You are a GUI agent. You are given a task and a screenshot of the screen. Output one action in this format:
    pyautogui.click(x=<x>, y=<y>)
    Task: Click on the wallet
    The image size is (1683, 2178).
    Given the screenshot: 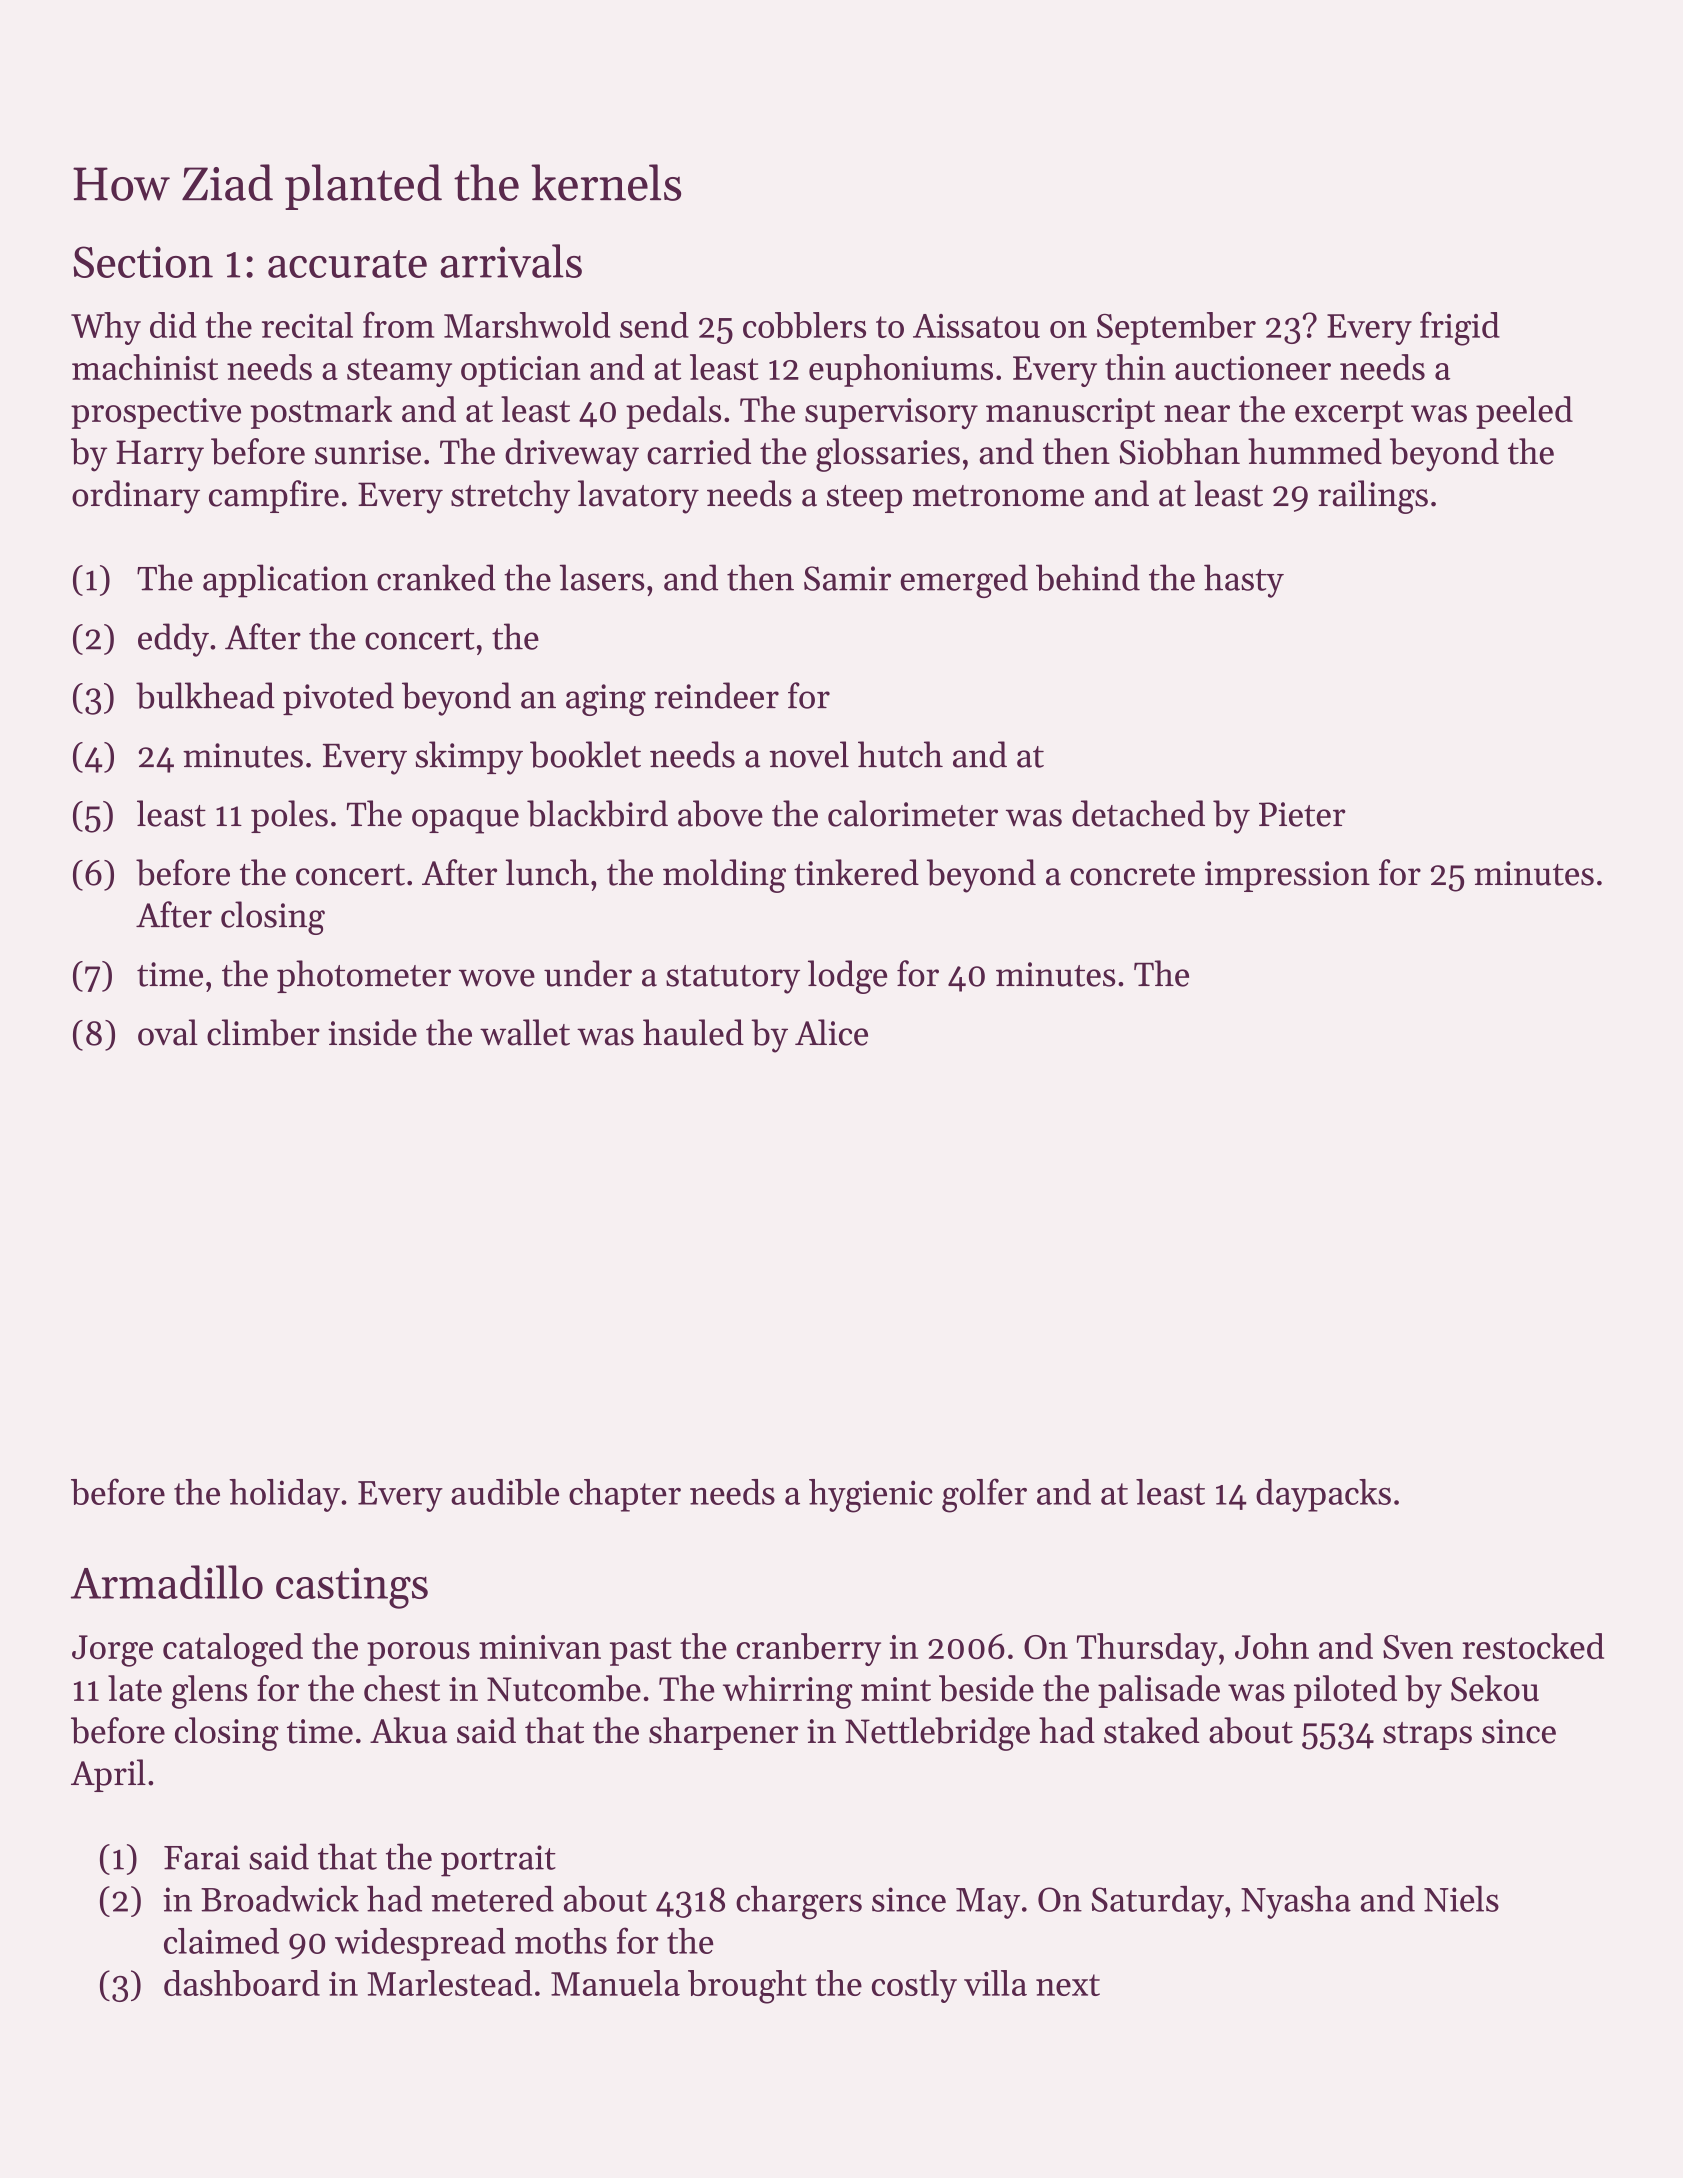 What is the action you would take?
    pyautogui.click(x=525, y=1032)
